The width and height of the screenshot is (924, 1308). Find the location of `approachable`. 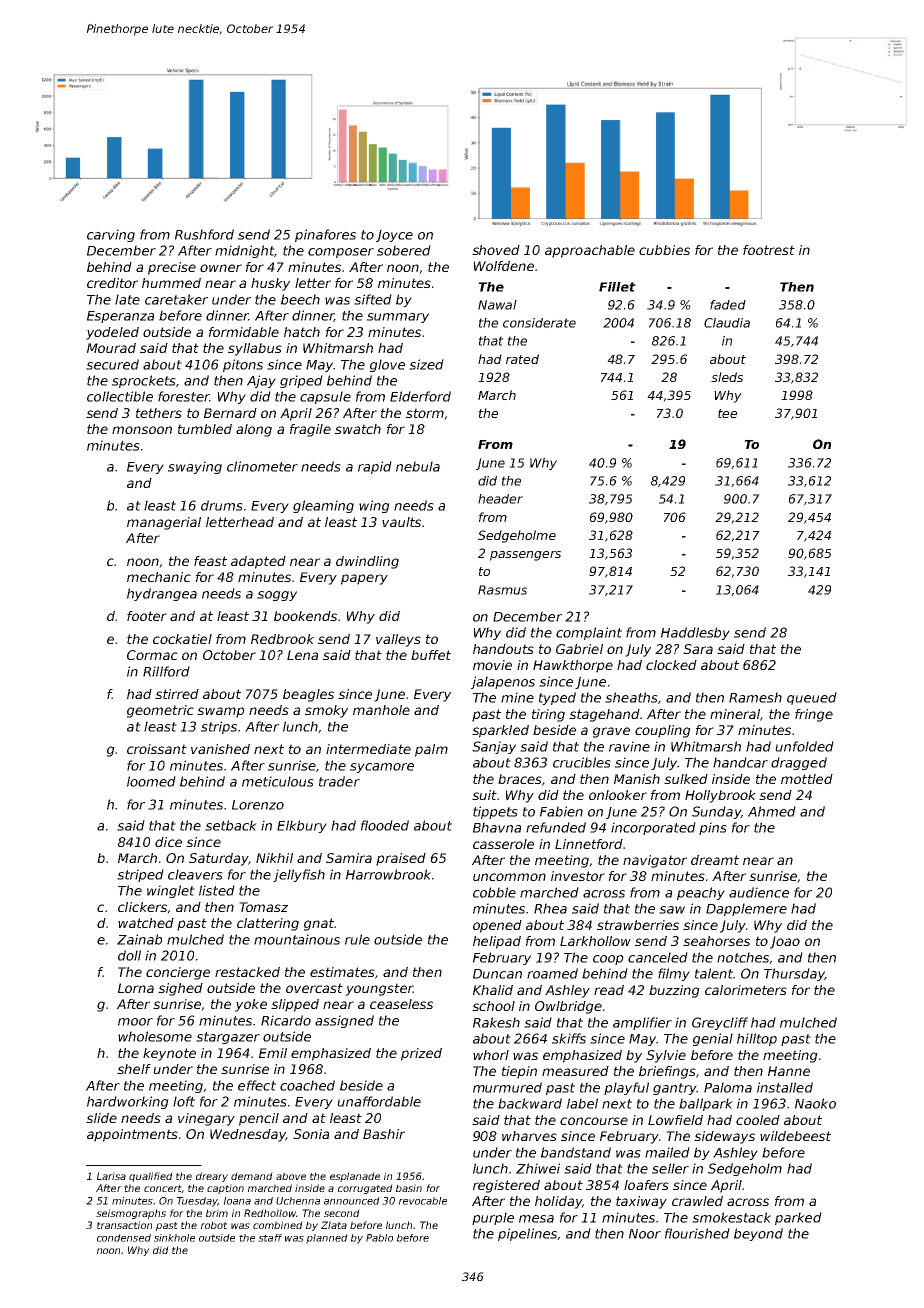

approachable is located at coordinates (590, 251).
